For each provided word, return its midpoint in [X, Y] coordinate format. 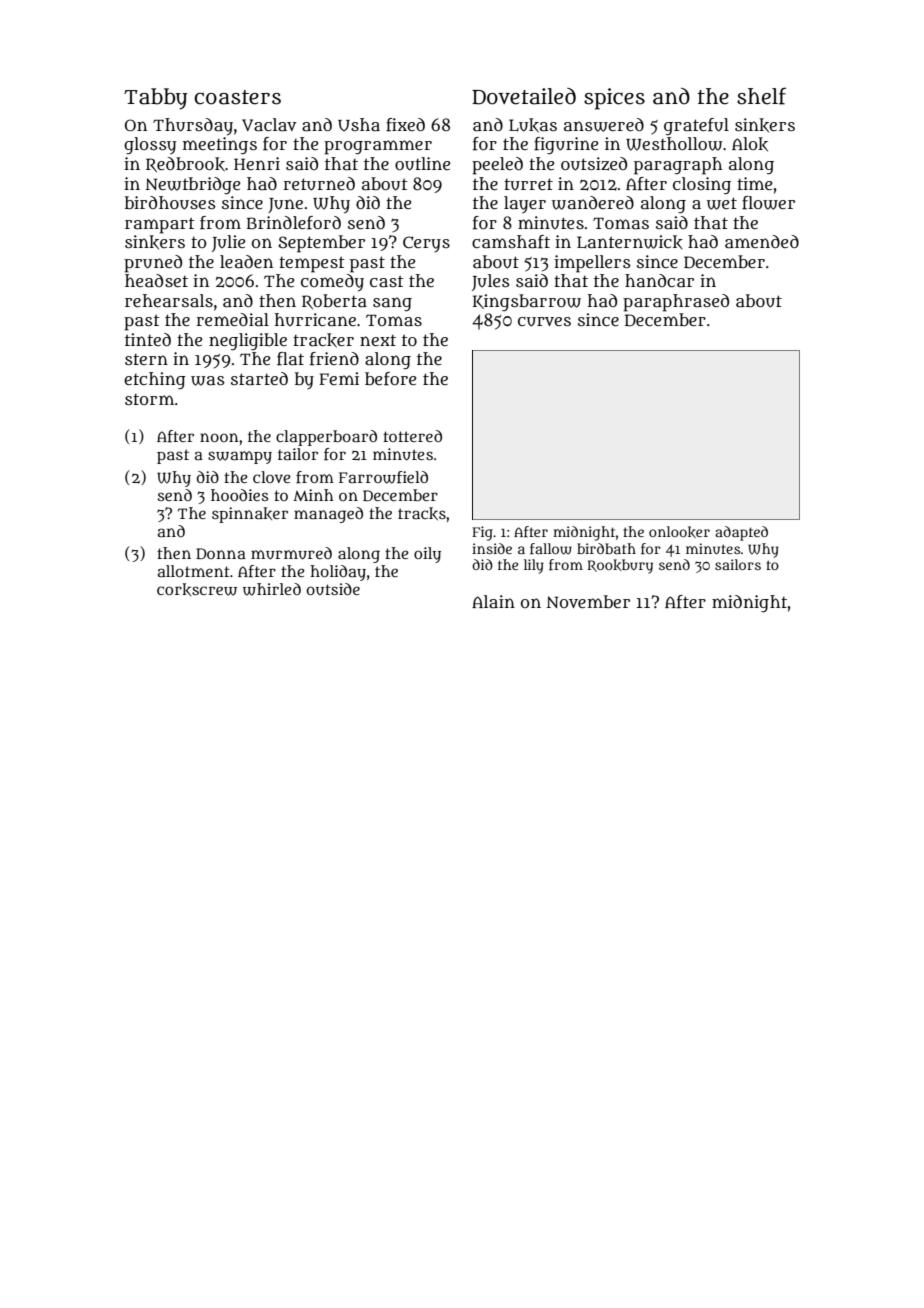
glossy [150, 146]
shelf [761, 96]
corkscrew [197, 589]
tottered [412, 436]
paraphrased [676, 303]
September [321, 244]
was [208, 381]
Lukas [533, 125]
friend [334, 359]
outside [333, 589]
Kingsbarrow [527, 302]
